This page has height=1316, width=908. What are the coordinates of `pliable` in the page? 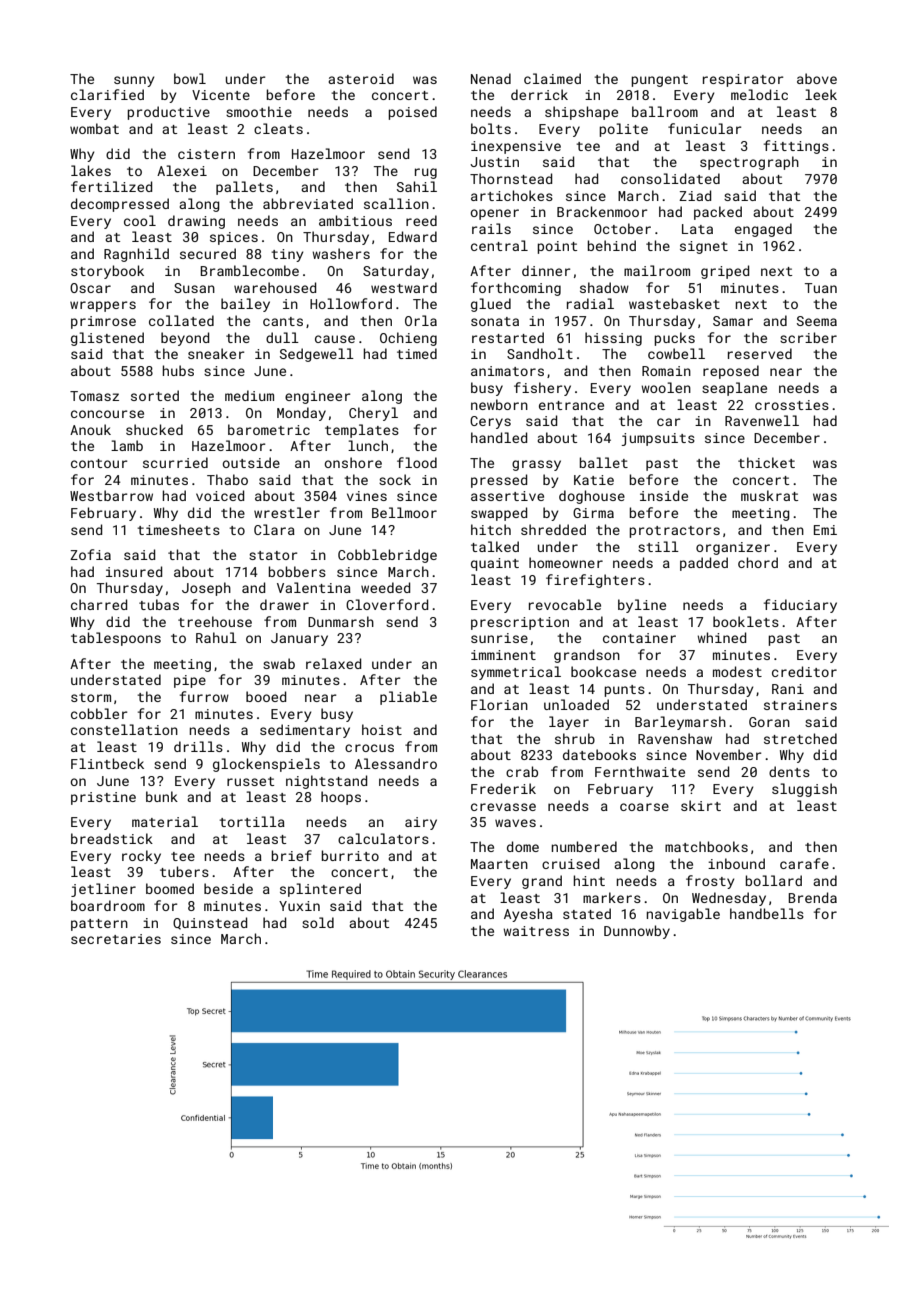 It's located at (408, 698).
